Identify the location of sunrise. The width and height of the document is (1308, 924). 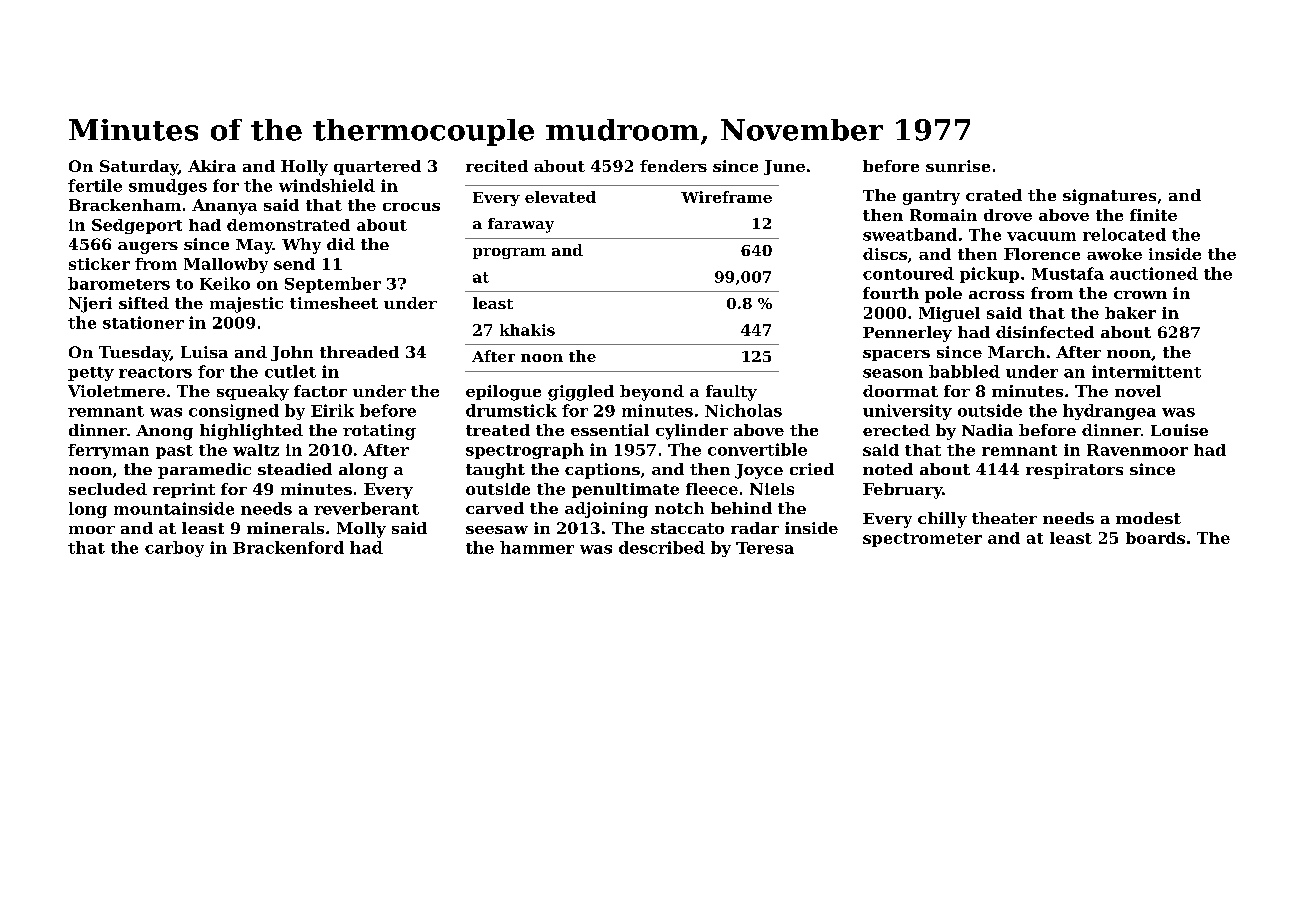
(958, 166).
